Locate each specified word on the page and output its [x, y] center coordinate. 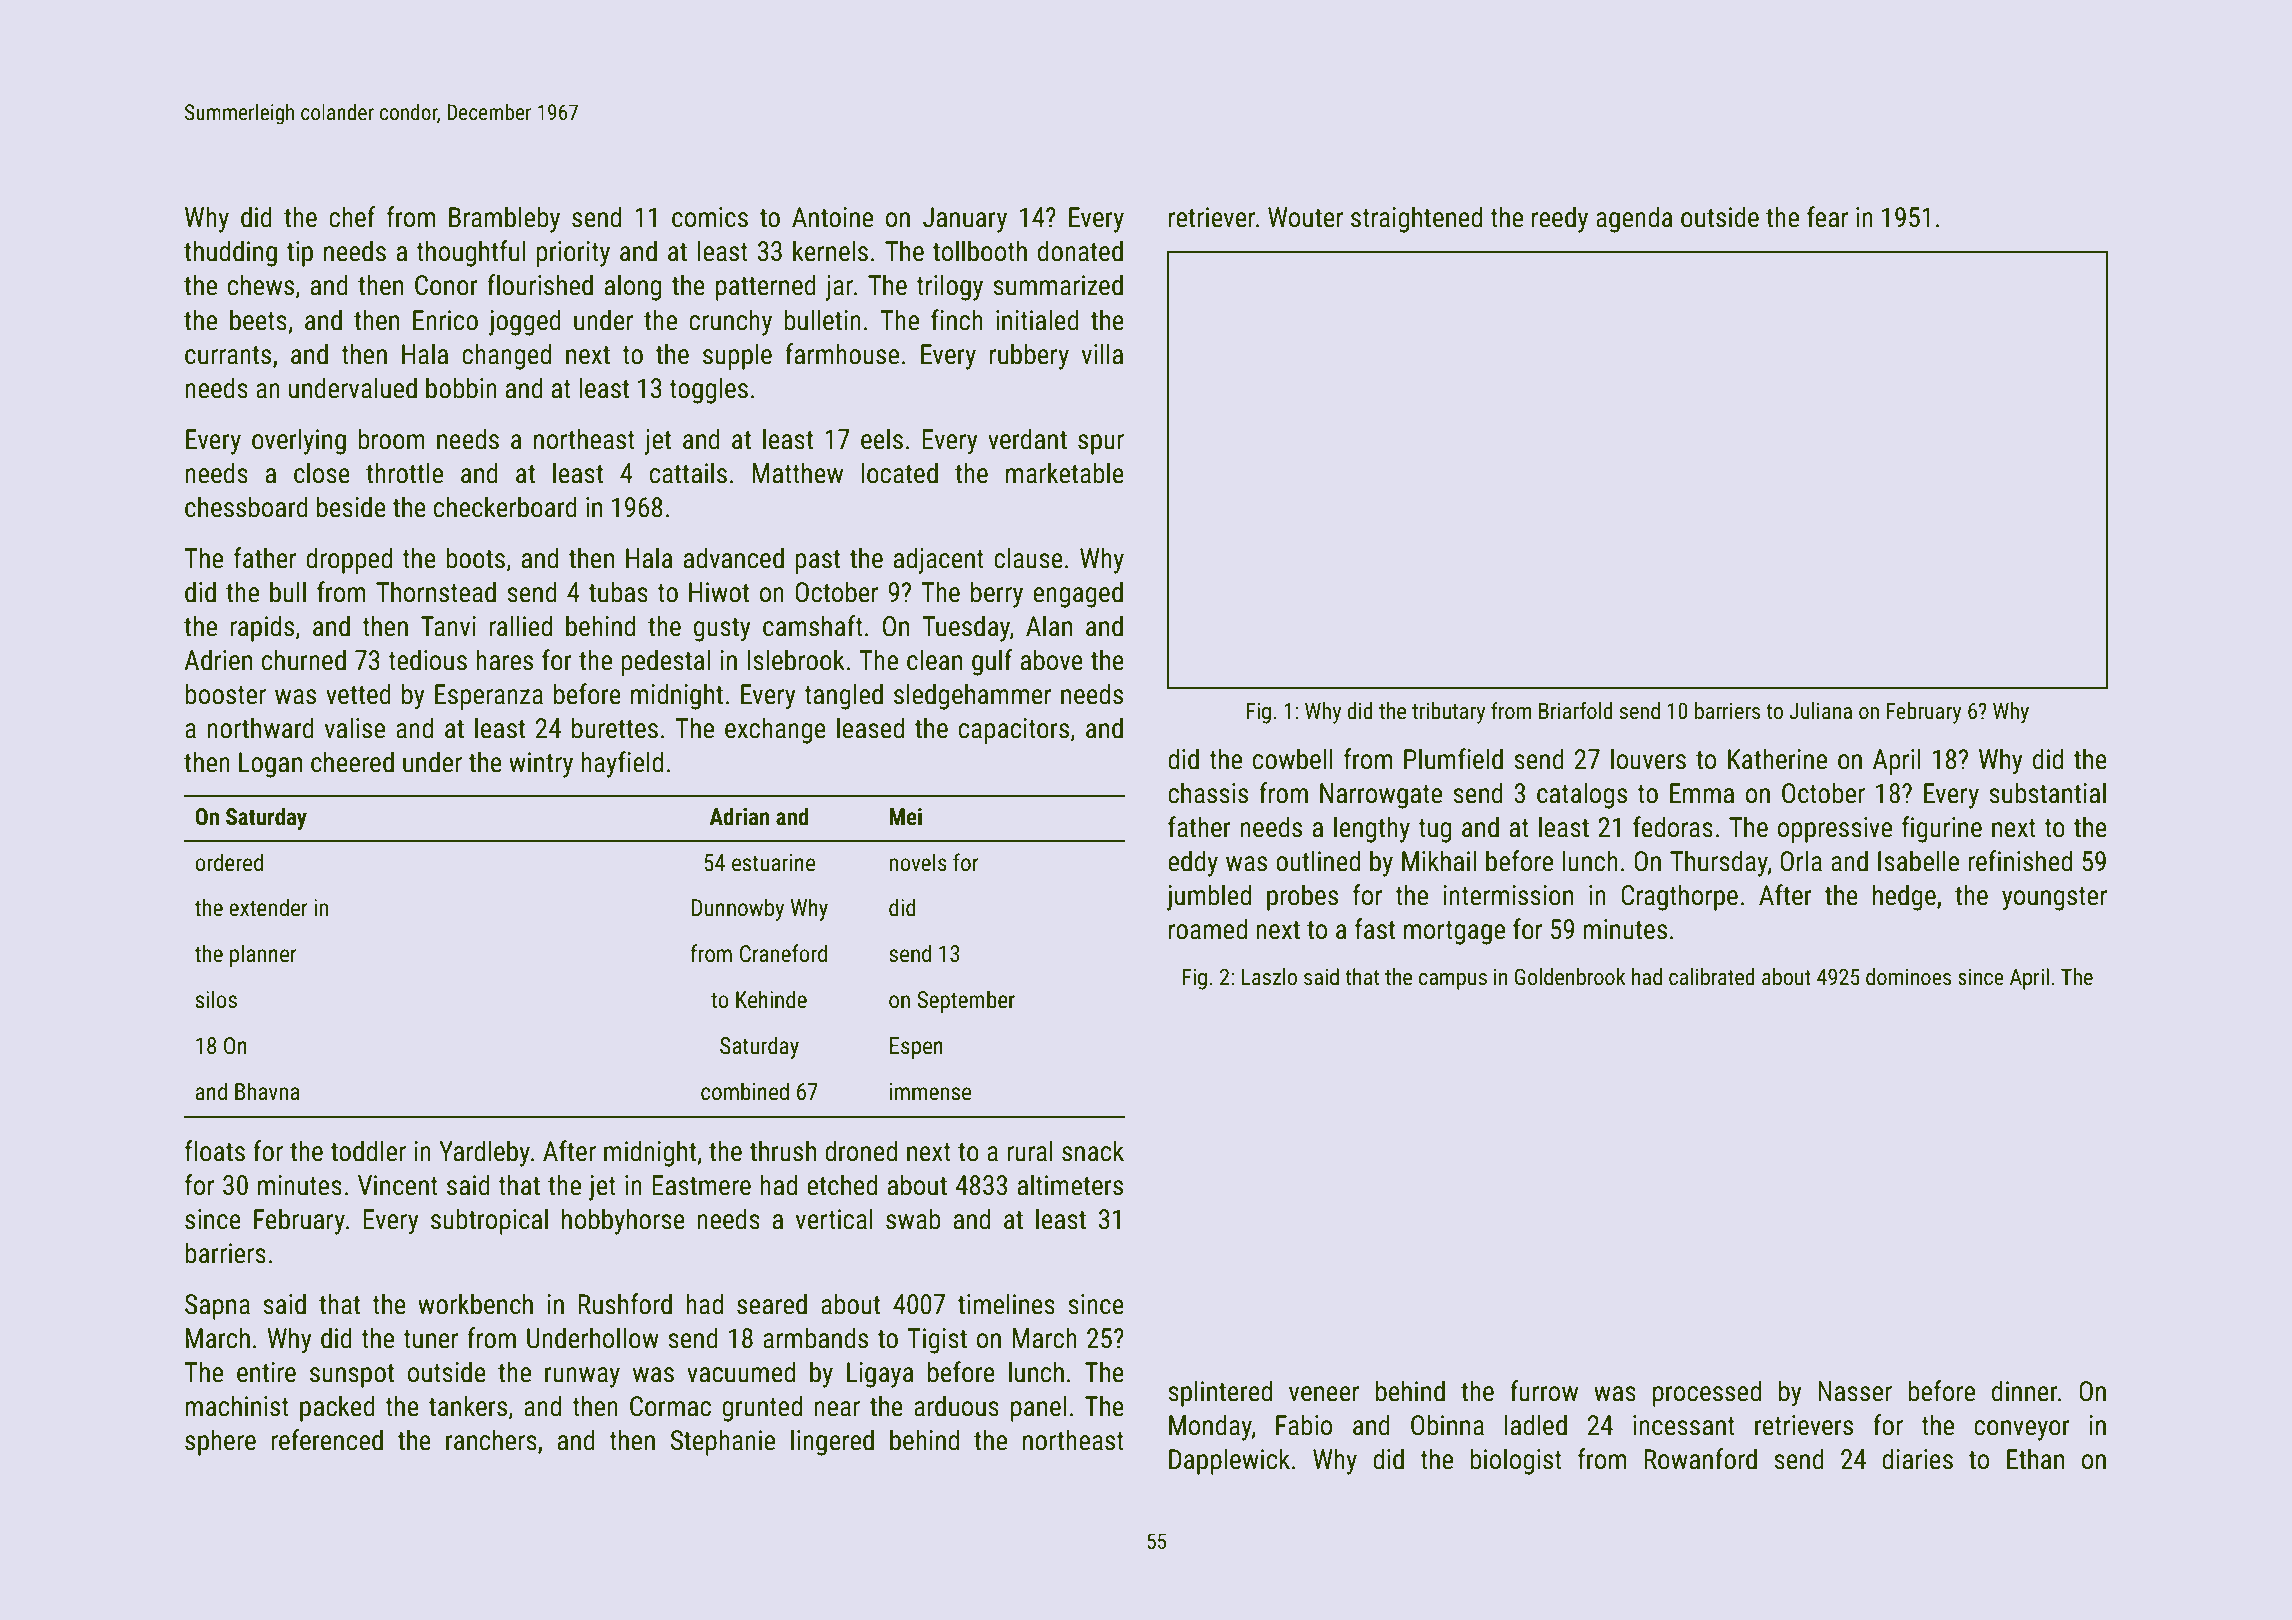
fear [1827, 217]
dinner [2025, 1391]
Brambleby [504, 219]
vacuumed [741, 1372]
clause [1028, 558]
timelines [1006, 1304]
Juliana [1820, 711]
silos [216, 999]
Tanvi [448, 626]
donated [1080, 251]
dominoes [1908, 977]
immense [930, 1092]
